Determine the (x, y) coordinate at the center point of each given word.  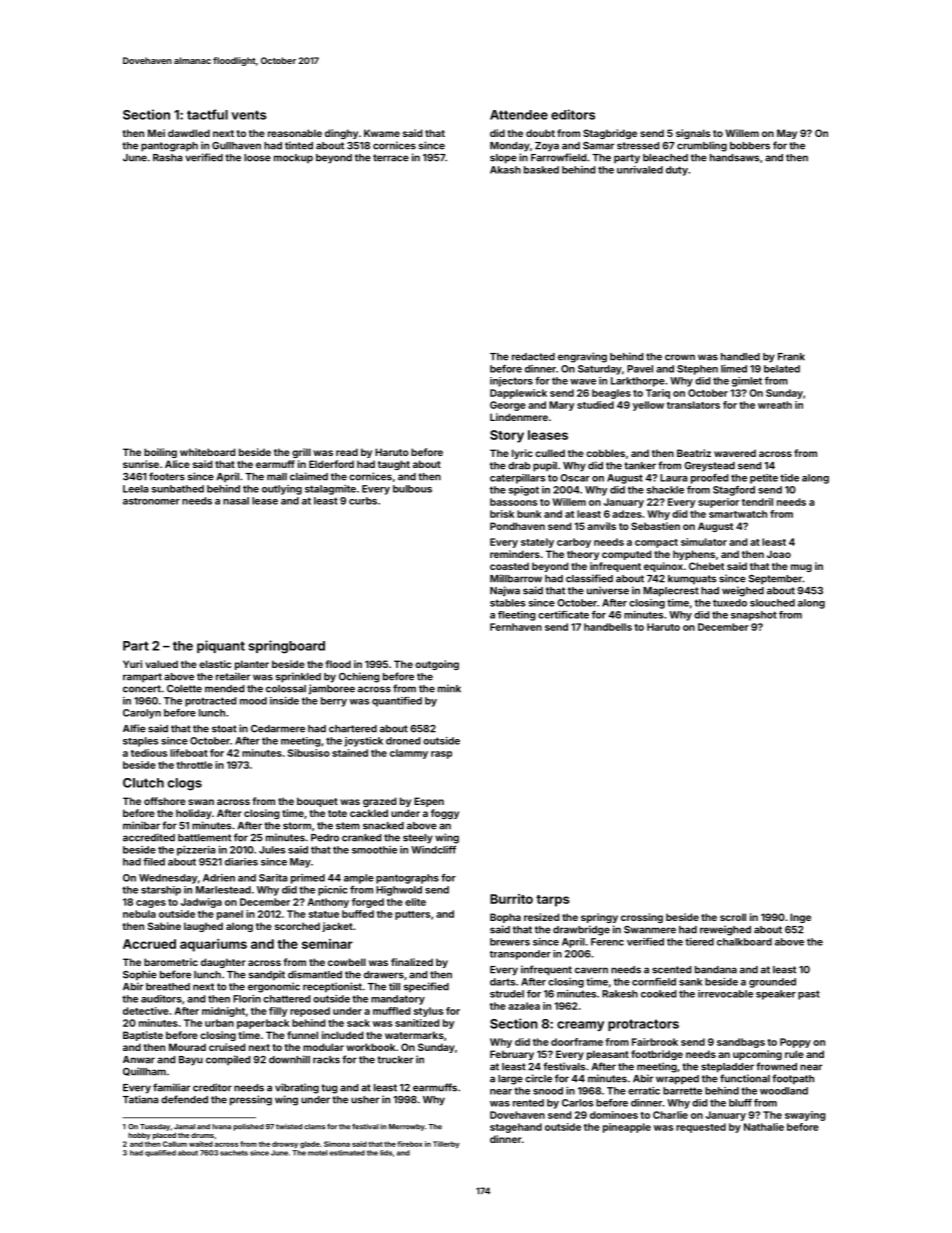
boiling (160, 453)
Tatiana (140, 1099)
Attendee (519, 115)
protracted (210, 702)
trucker (395, 1060)
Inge (800, 918)
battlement (204, 838)
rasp (441, 755)
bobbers (750, 146)
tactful (207, 114)
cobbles (605, 453)
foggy (445, 814)
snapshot (754, 616)
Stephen (697, 370)
